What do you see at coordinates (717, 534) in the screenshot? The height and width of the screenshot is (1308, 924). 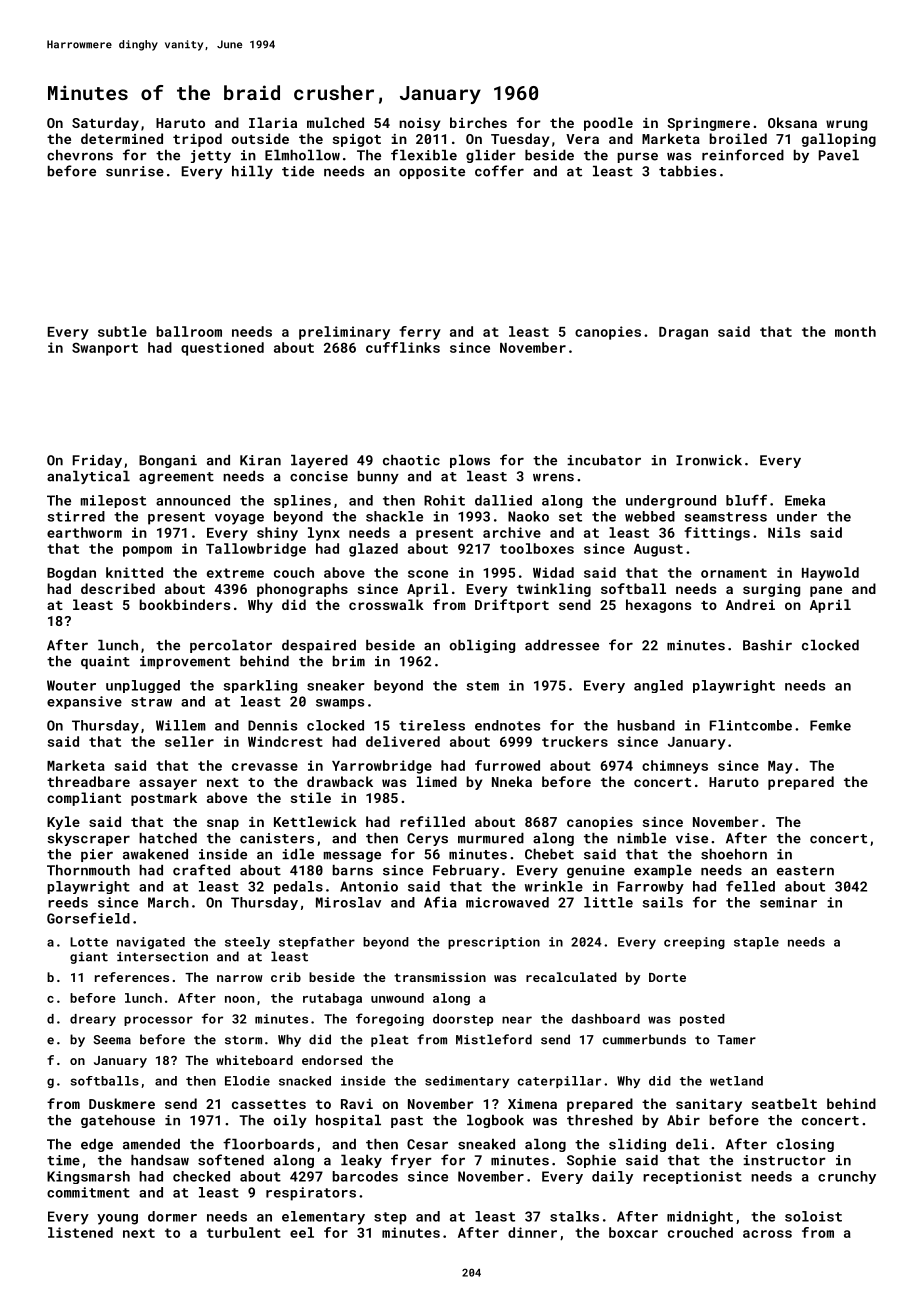 I see `fittings` at bounding box center [717, 534].
